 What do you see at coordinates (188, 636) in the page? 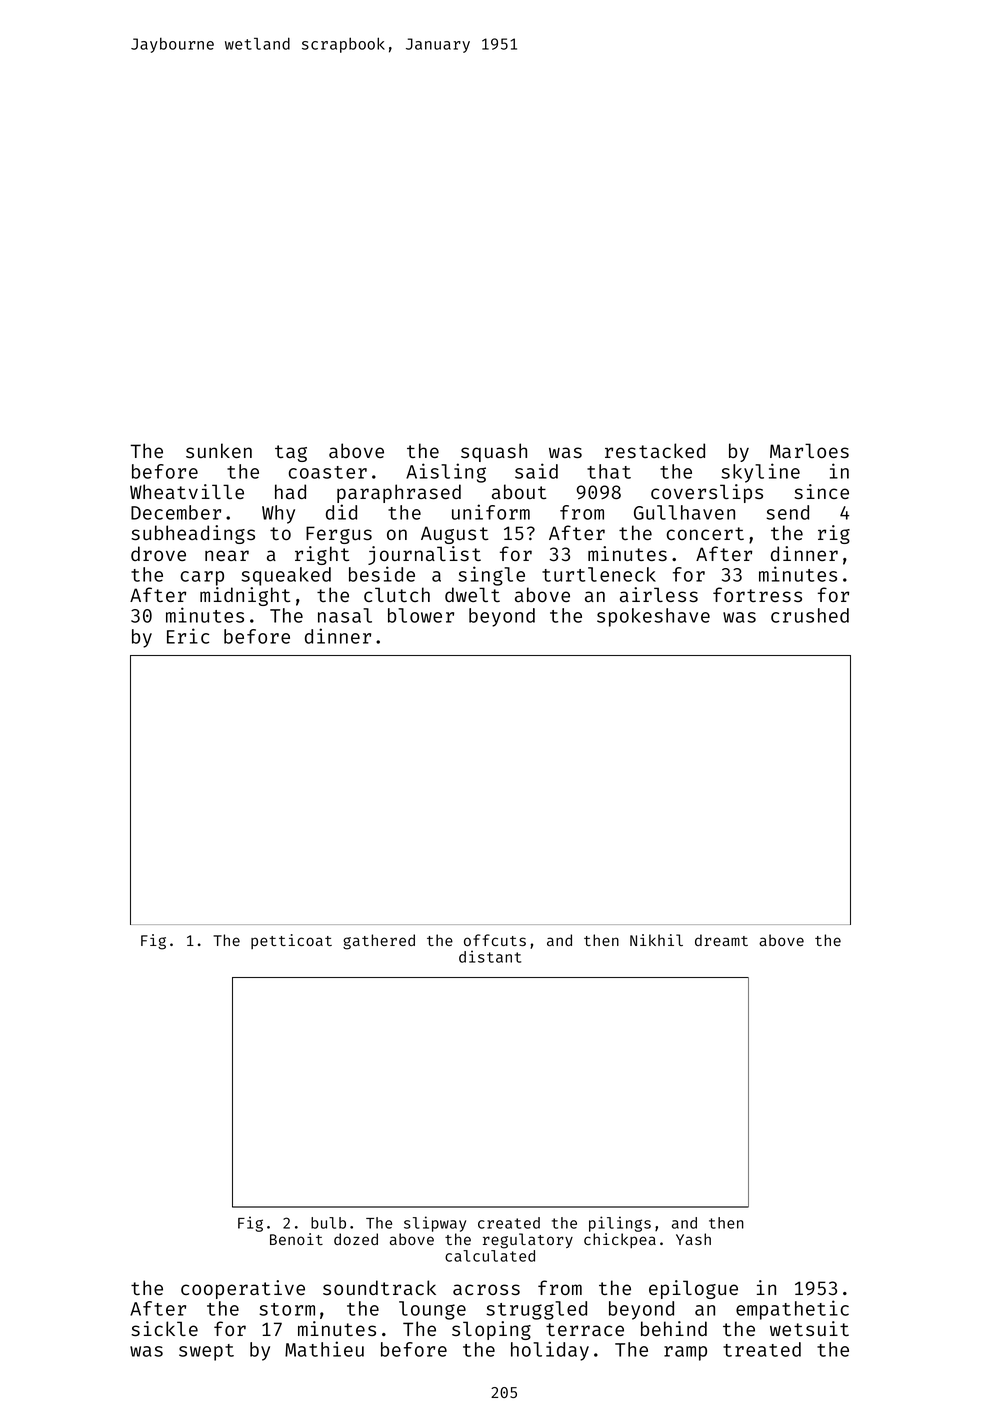
I see `Eric` at bounding box center [188, 636].
